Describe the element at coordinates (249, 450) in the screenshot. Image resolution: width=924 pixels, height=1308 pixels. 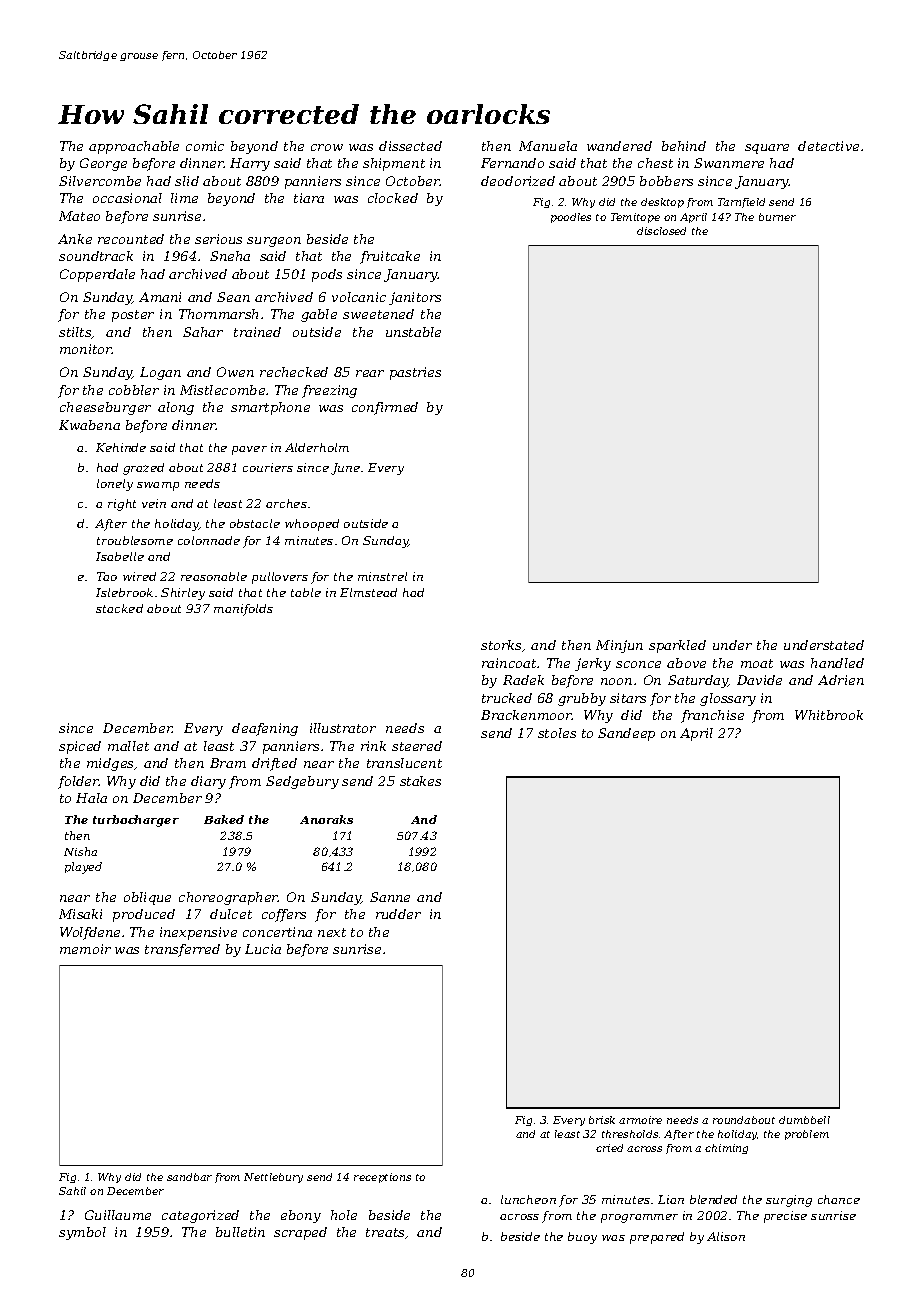
I see `paver` at that location.
